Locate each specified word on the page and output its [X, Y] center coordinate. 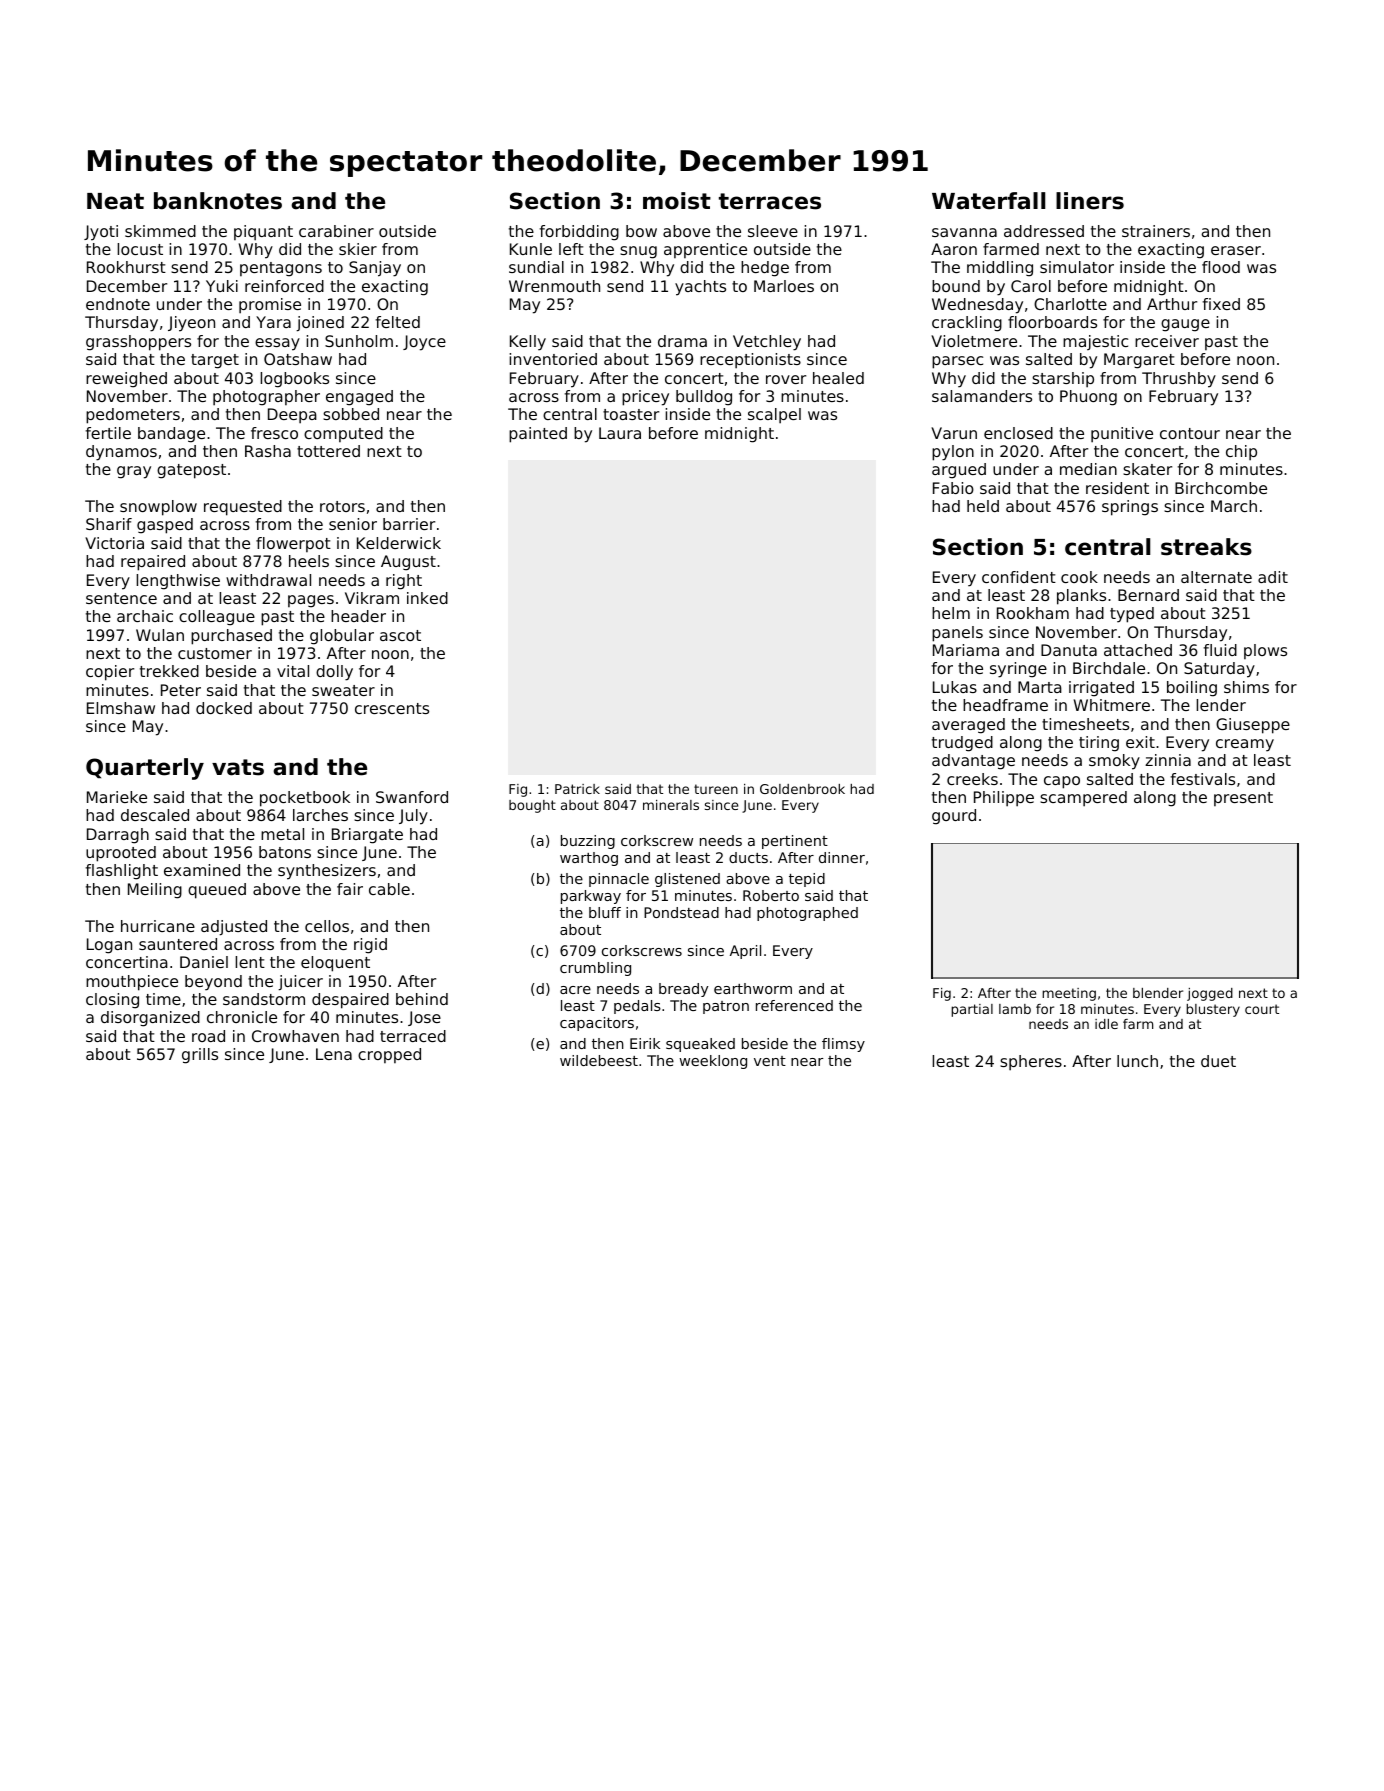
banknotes [218, 201]
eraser [1236, 250]
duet [1218, 1061]
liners [1090, 201]
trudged [962, 744]
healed [838, 378]
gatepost [191, 471]
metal [282, 834]
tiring [1099, 744]
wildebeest [599, 1060]
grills [200, 1056]
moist [677, 201]
